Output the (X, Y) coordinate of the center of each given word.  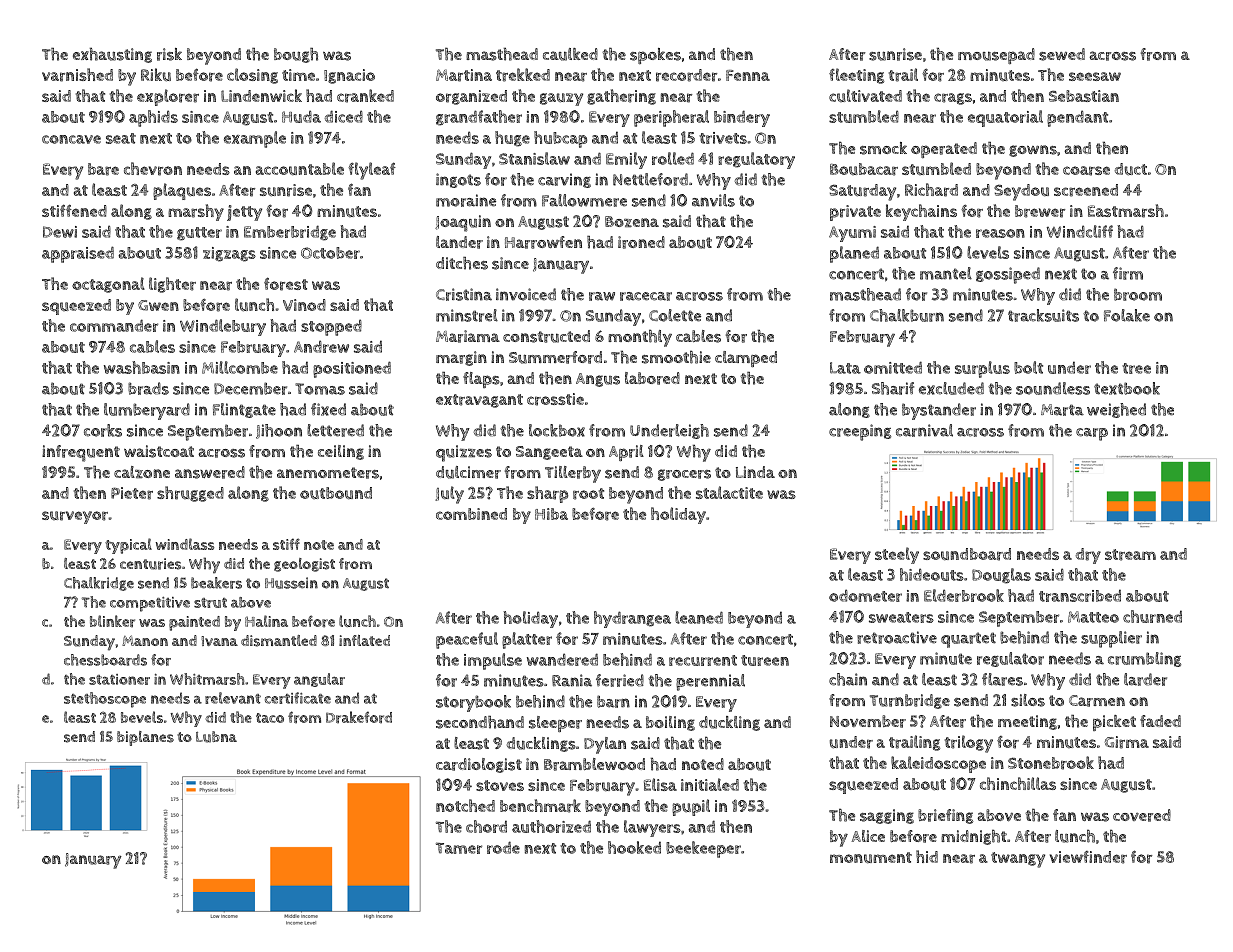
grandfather (479, 118)
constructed (546, 336)
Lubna (216, 737)
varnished (77, 75)
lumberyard (147, 411)
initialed (710, 784)
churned (1152, 616)
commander (114, 325)
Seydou (1021, 192)
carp (1092, 434)
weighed (1116, 410)
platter (527, 640)
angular (319, 680)
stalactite (729, 492)
